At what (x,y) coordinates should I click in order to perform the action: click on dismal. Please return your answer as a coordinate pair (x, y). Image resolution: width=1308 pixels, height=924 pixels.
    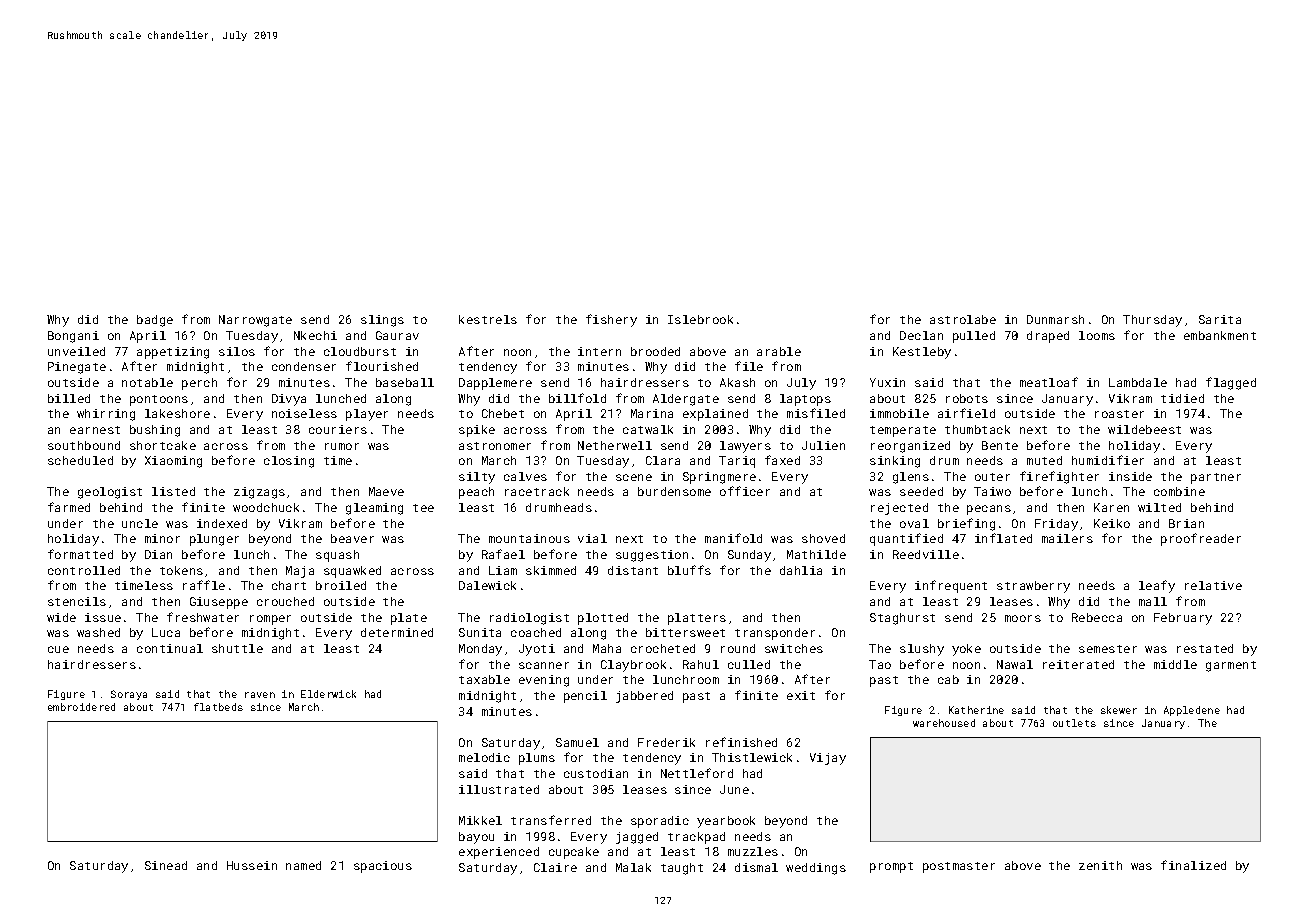
    Looking at the image, I should click on (756, 867).
